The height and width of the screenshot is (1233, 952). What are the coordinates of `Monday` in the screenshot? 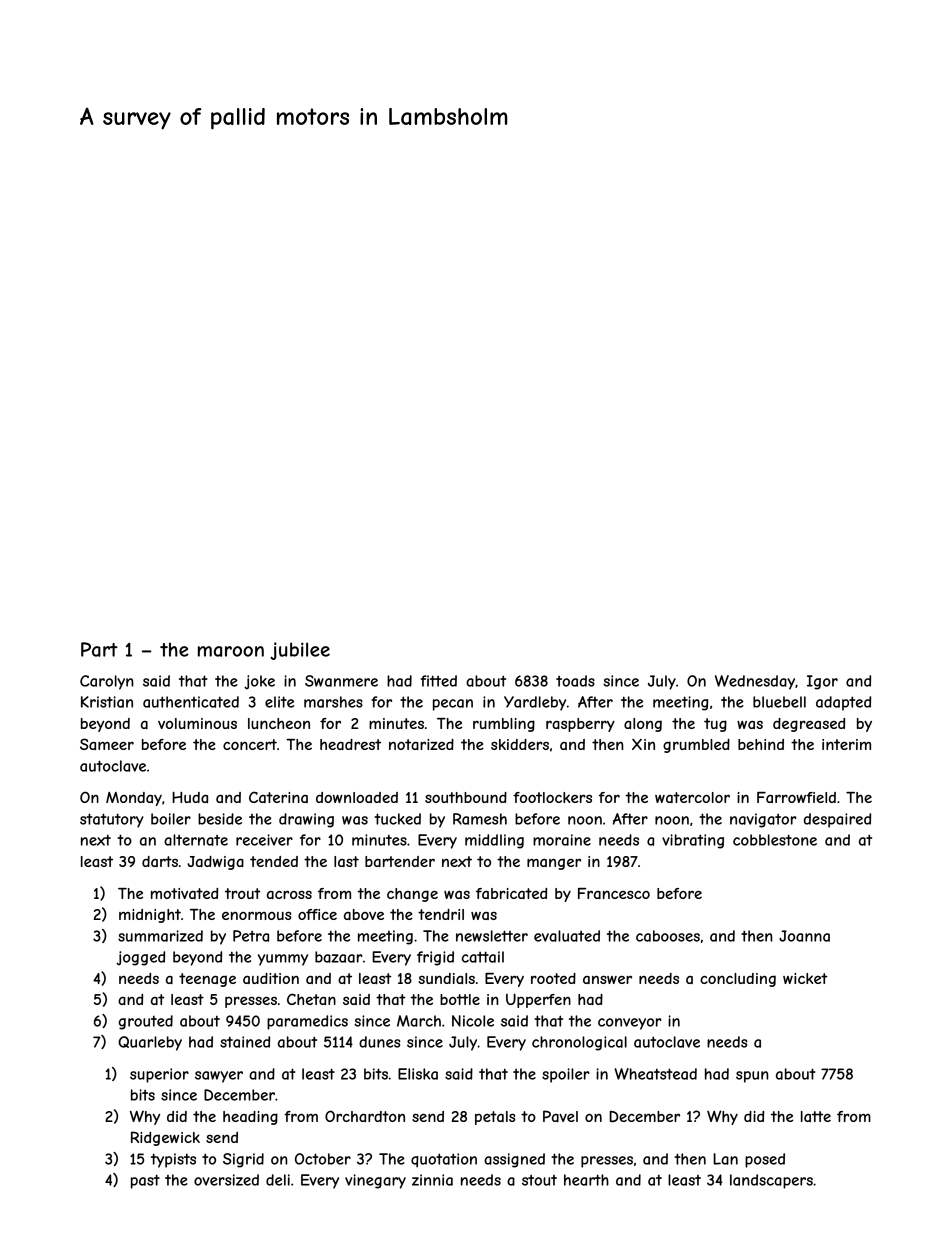 It's located at (134, 799).
